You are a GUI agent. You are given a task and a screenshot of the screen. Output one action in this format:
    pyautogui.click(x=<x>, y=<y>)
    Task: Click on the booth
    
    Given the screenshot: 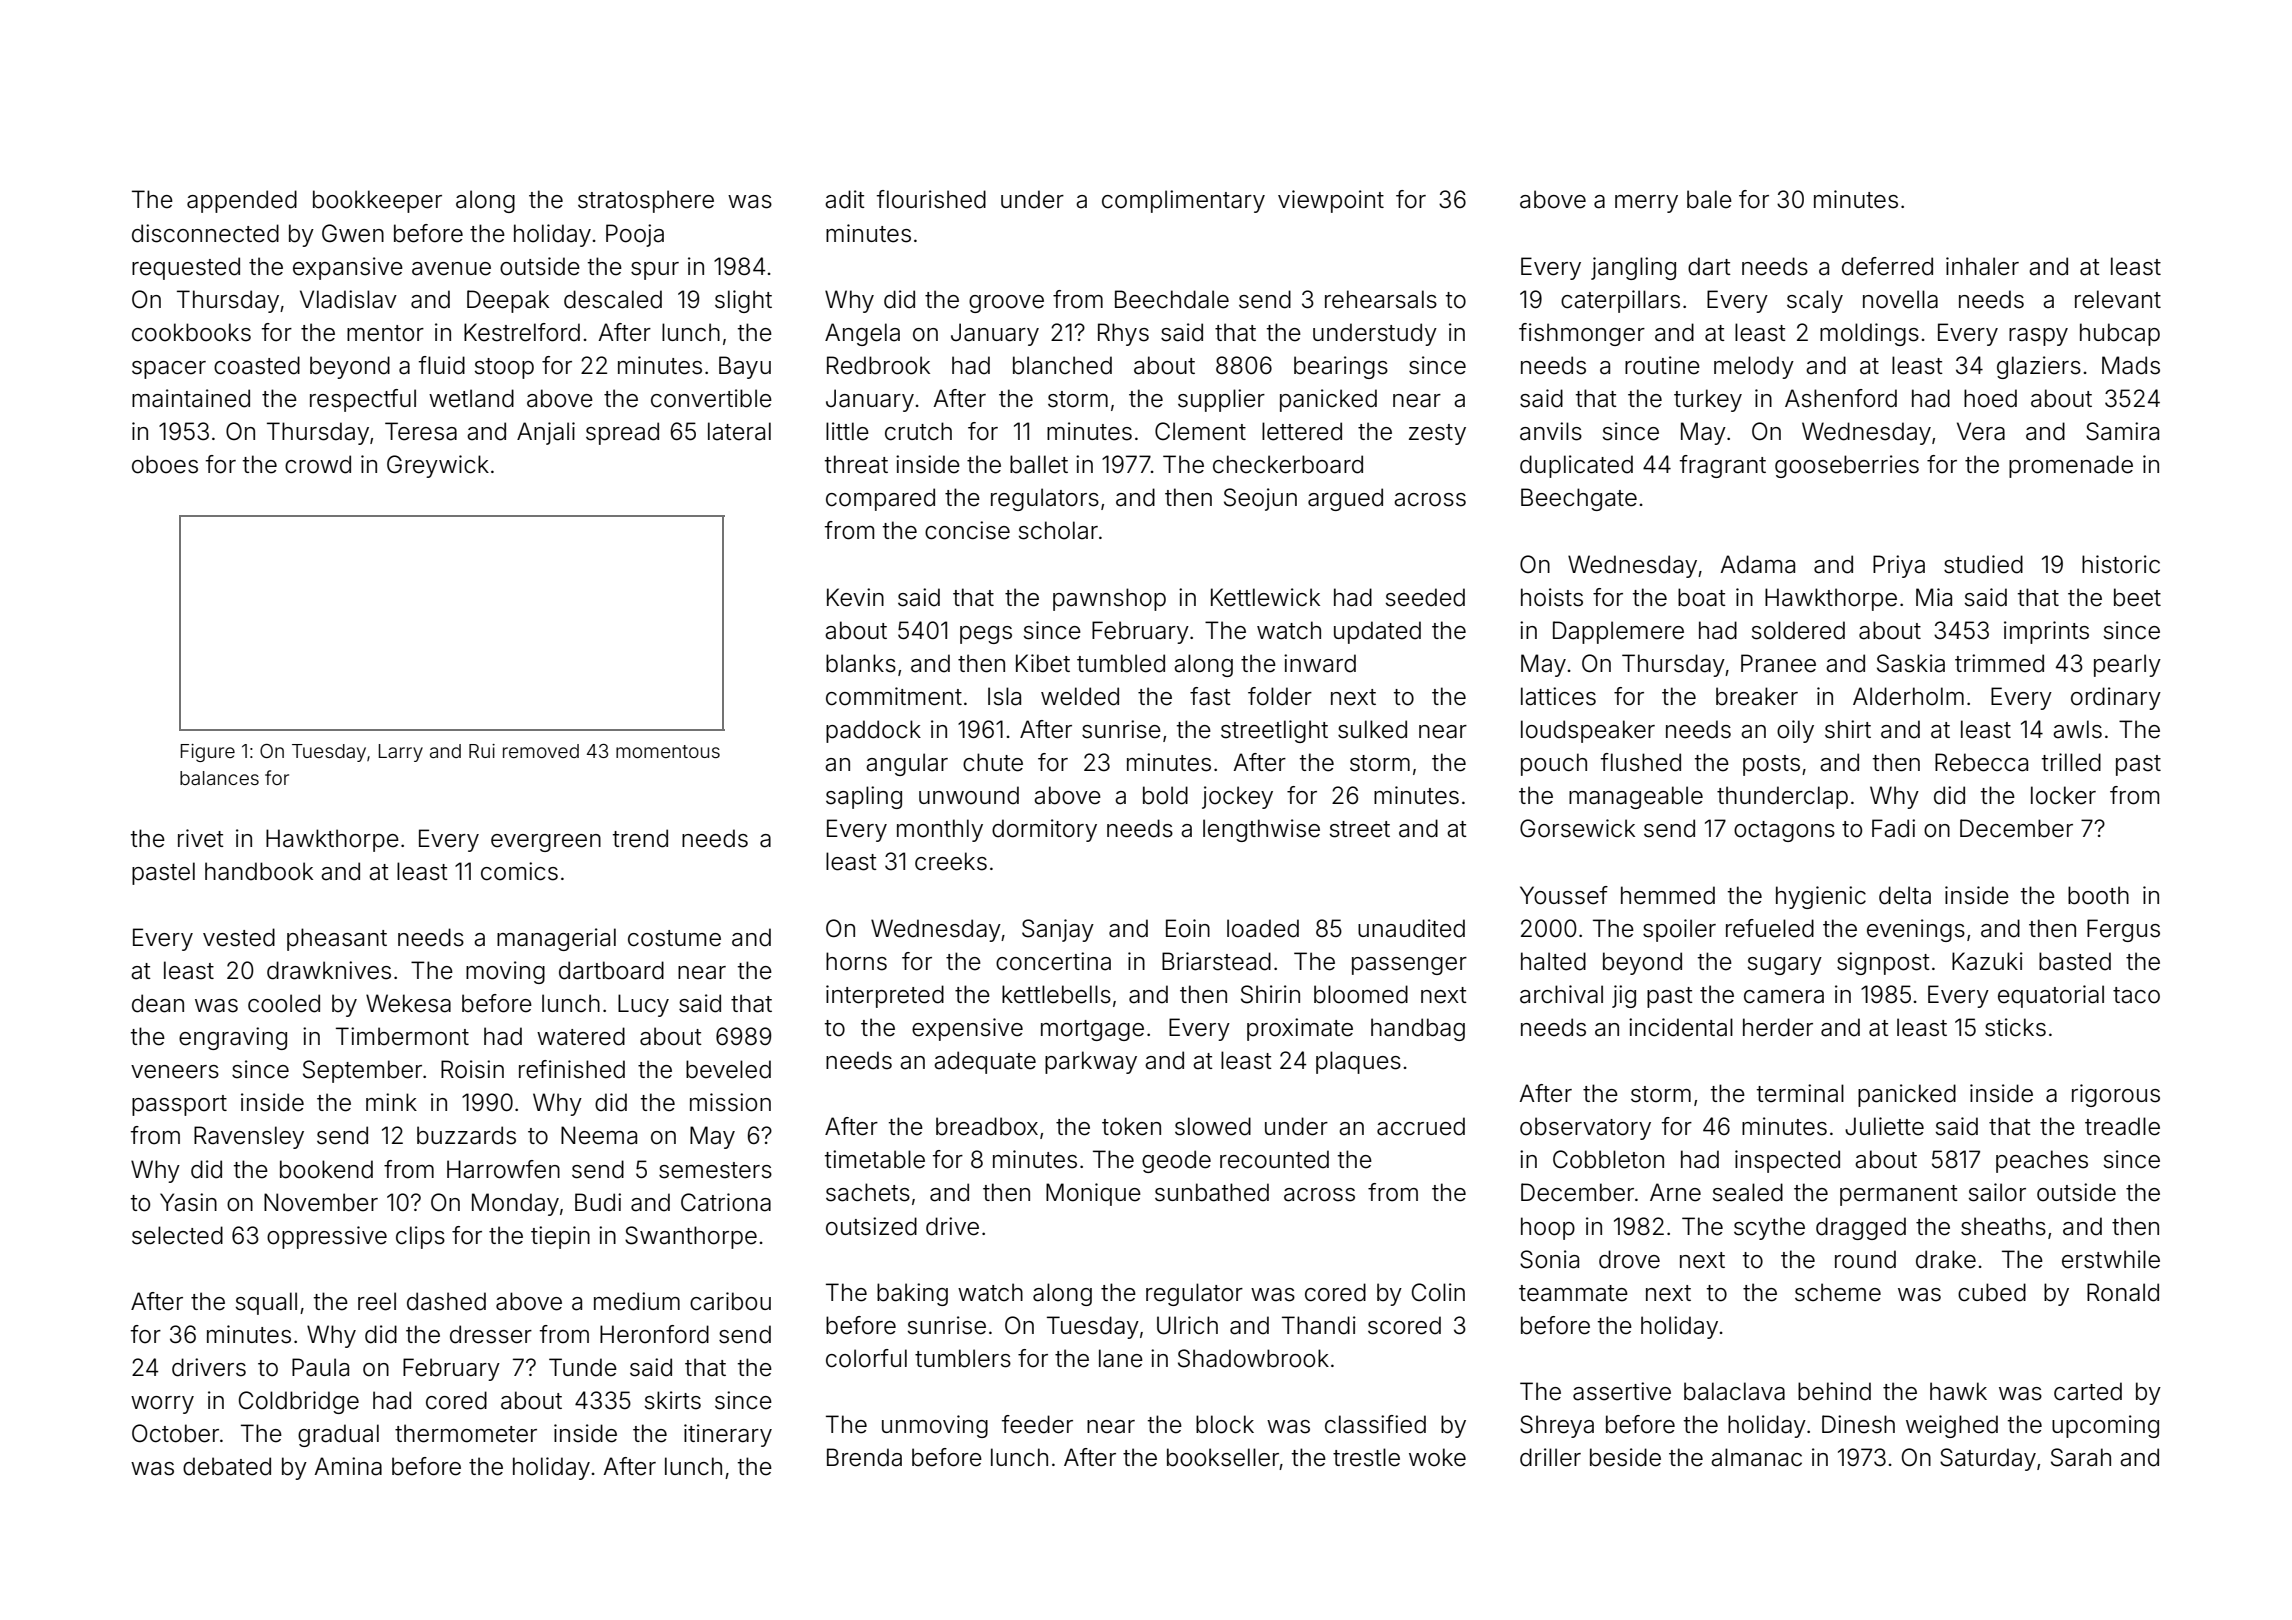 What is the action you would take?
    pyautogui.click(x=2098, y=895)
